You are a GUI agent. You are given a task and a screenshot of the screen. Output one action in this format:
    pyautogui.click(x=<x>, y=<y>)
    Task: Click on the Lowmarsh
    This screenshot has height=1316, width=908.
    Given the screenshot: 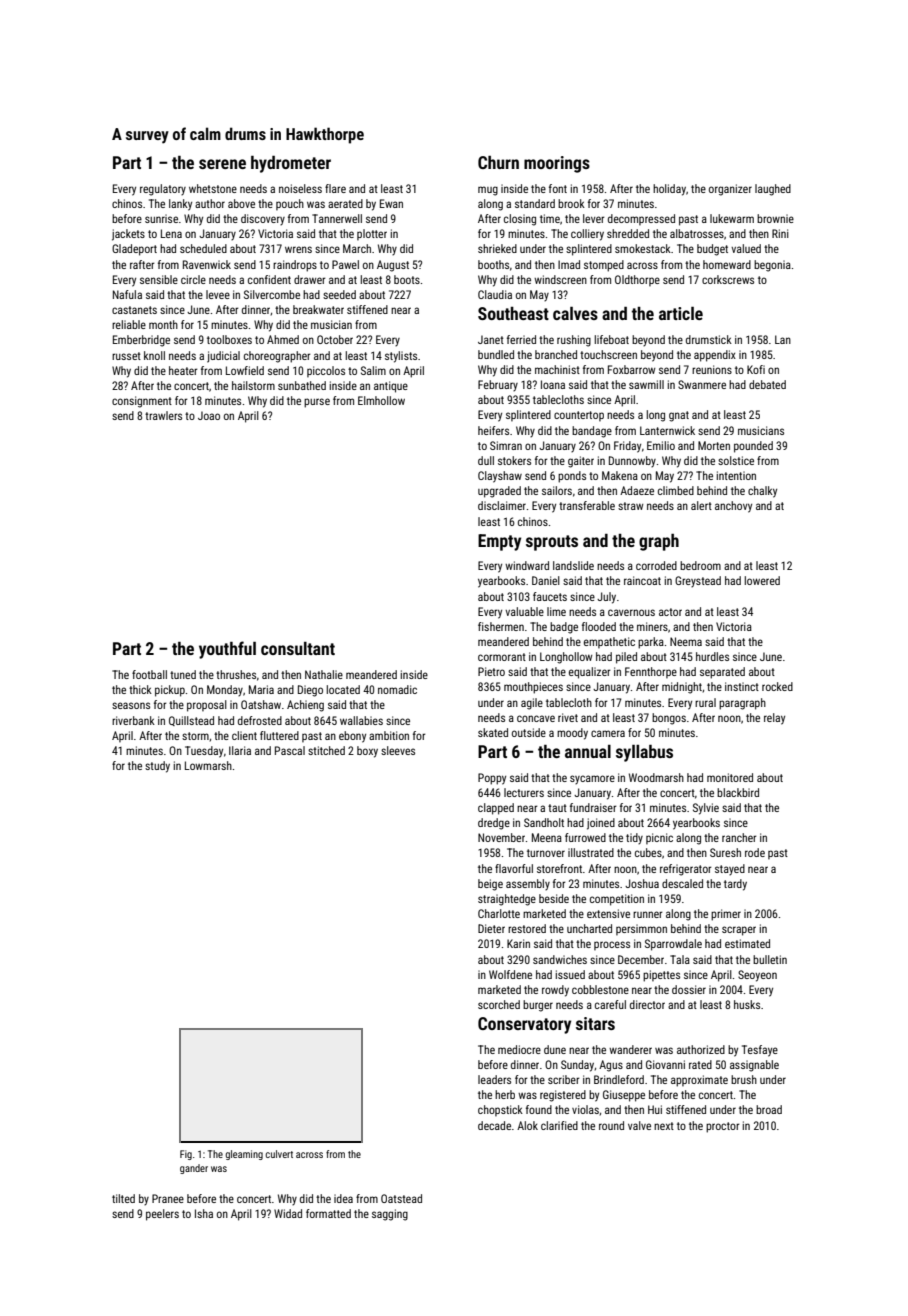 What is the action you would take?
    pyautogui.click(x=208, y=765)
